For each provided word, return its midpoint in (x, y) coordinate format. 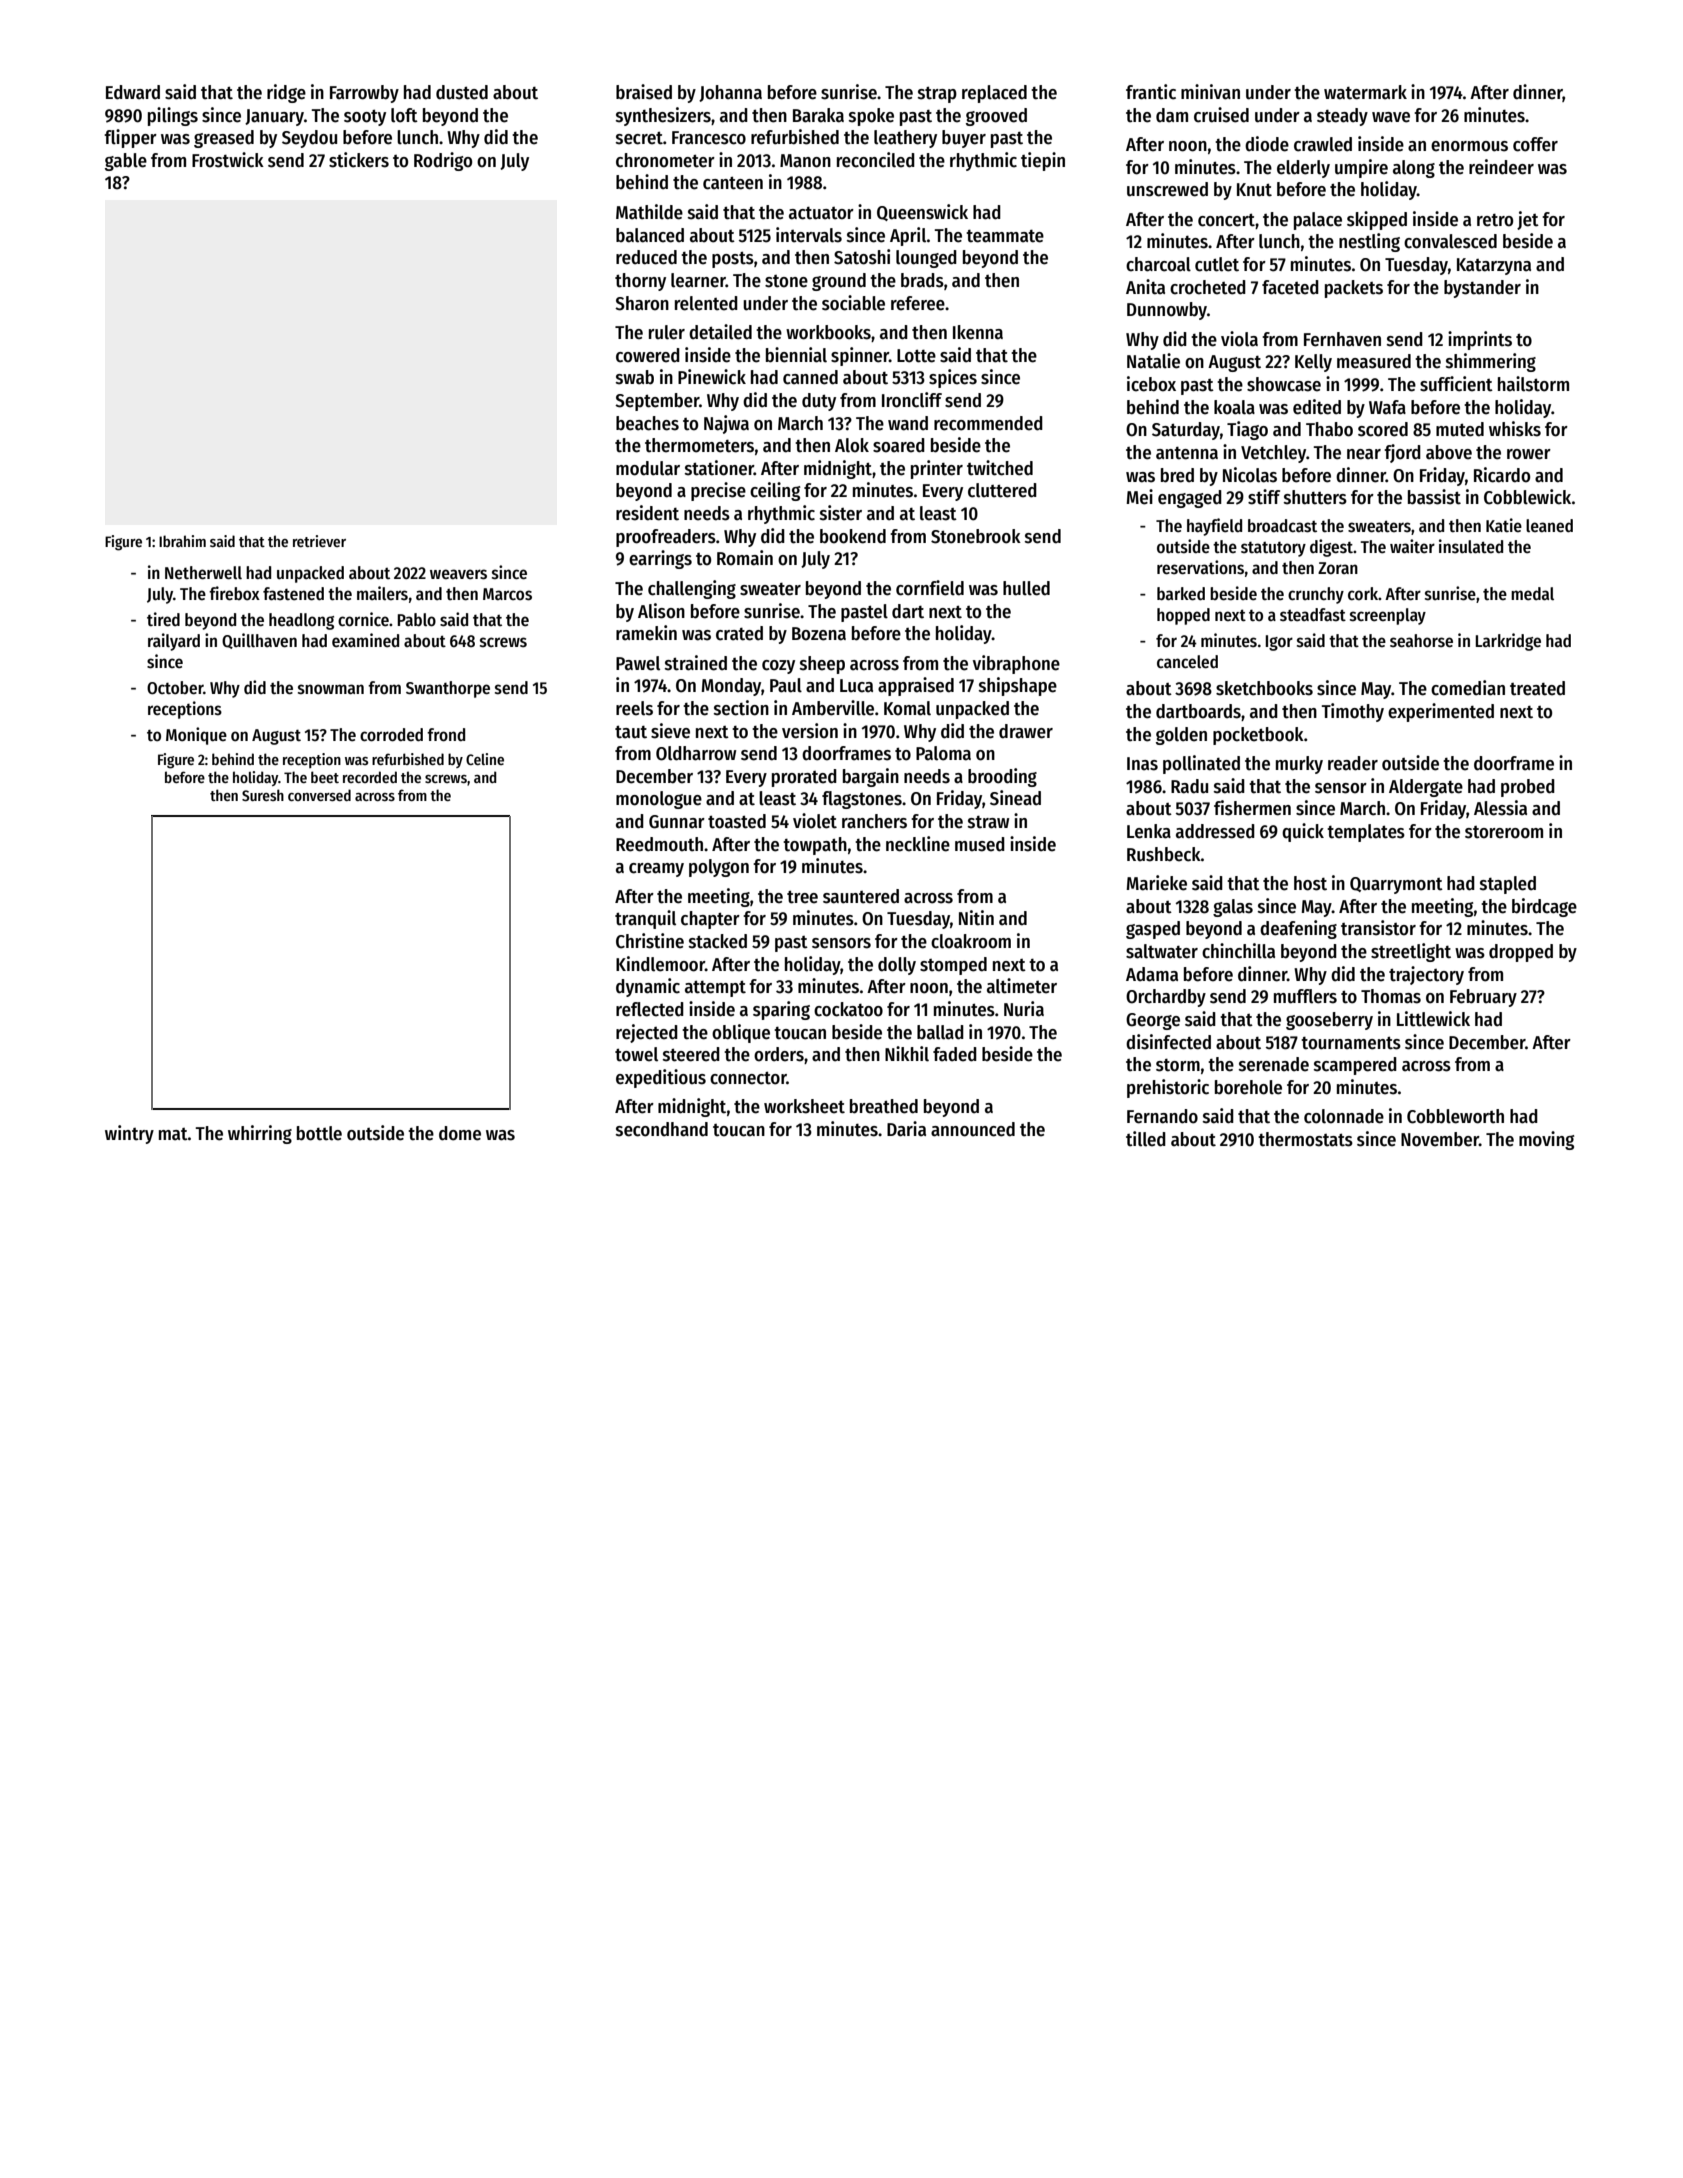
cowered (648, 355)
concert (1226, 220)
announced (973, 1129)
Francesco (709, 138)
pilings (173, 116)
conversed (319, 795)
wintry (129, 1134)
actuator (821, 213)
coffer (1535, 144)
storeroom (1504, 832)
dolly (897, 966)
